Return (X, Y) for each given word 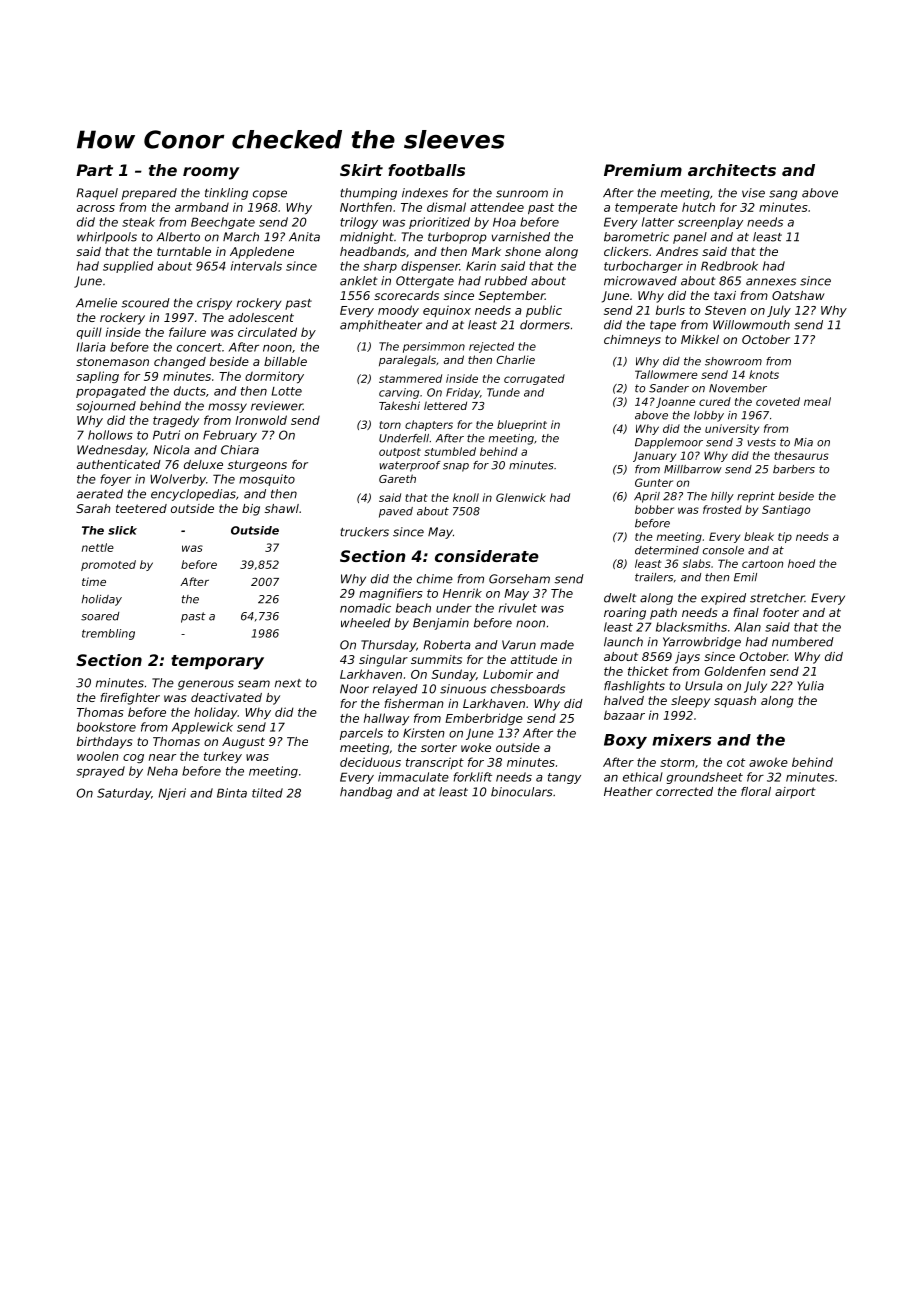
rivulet (518, 608)
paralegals (407, 361)
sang (783, 195)
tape (663, 326)
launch (623, 642)
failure (187, 332)
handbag (366, 793)
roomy (211, 173)
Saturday (124, 794)
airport (795, 793)
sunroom (522, 194)
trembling (108, 634)
